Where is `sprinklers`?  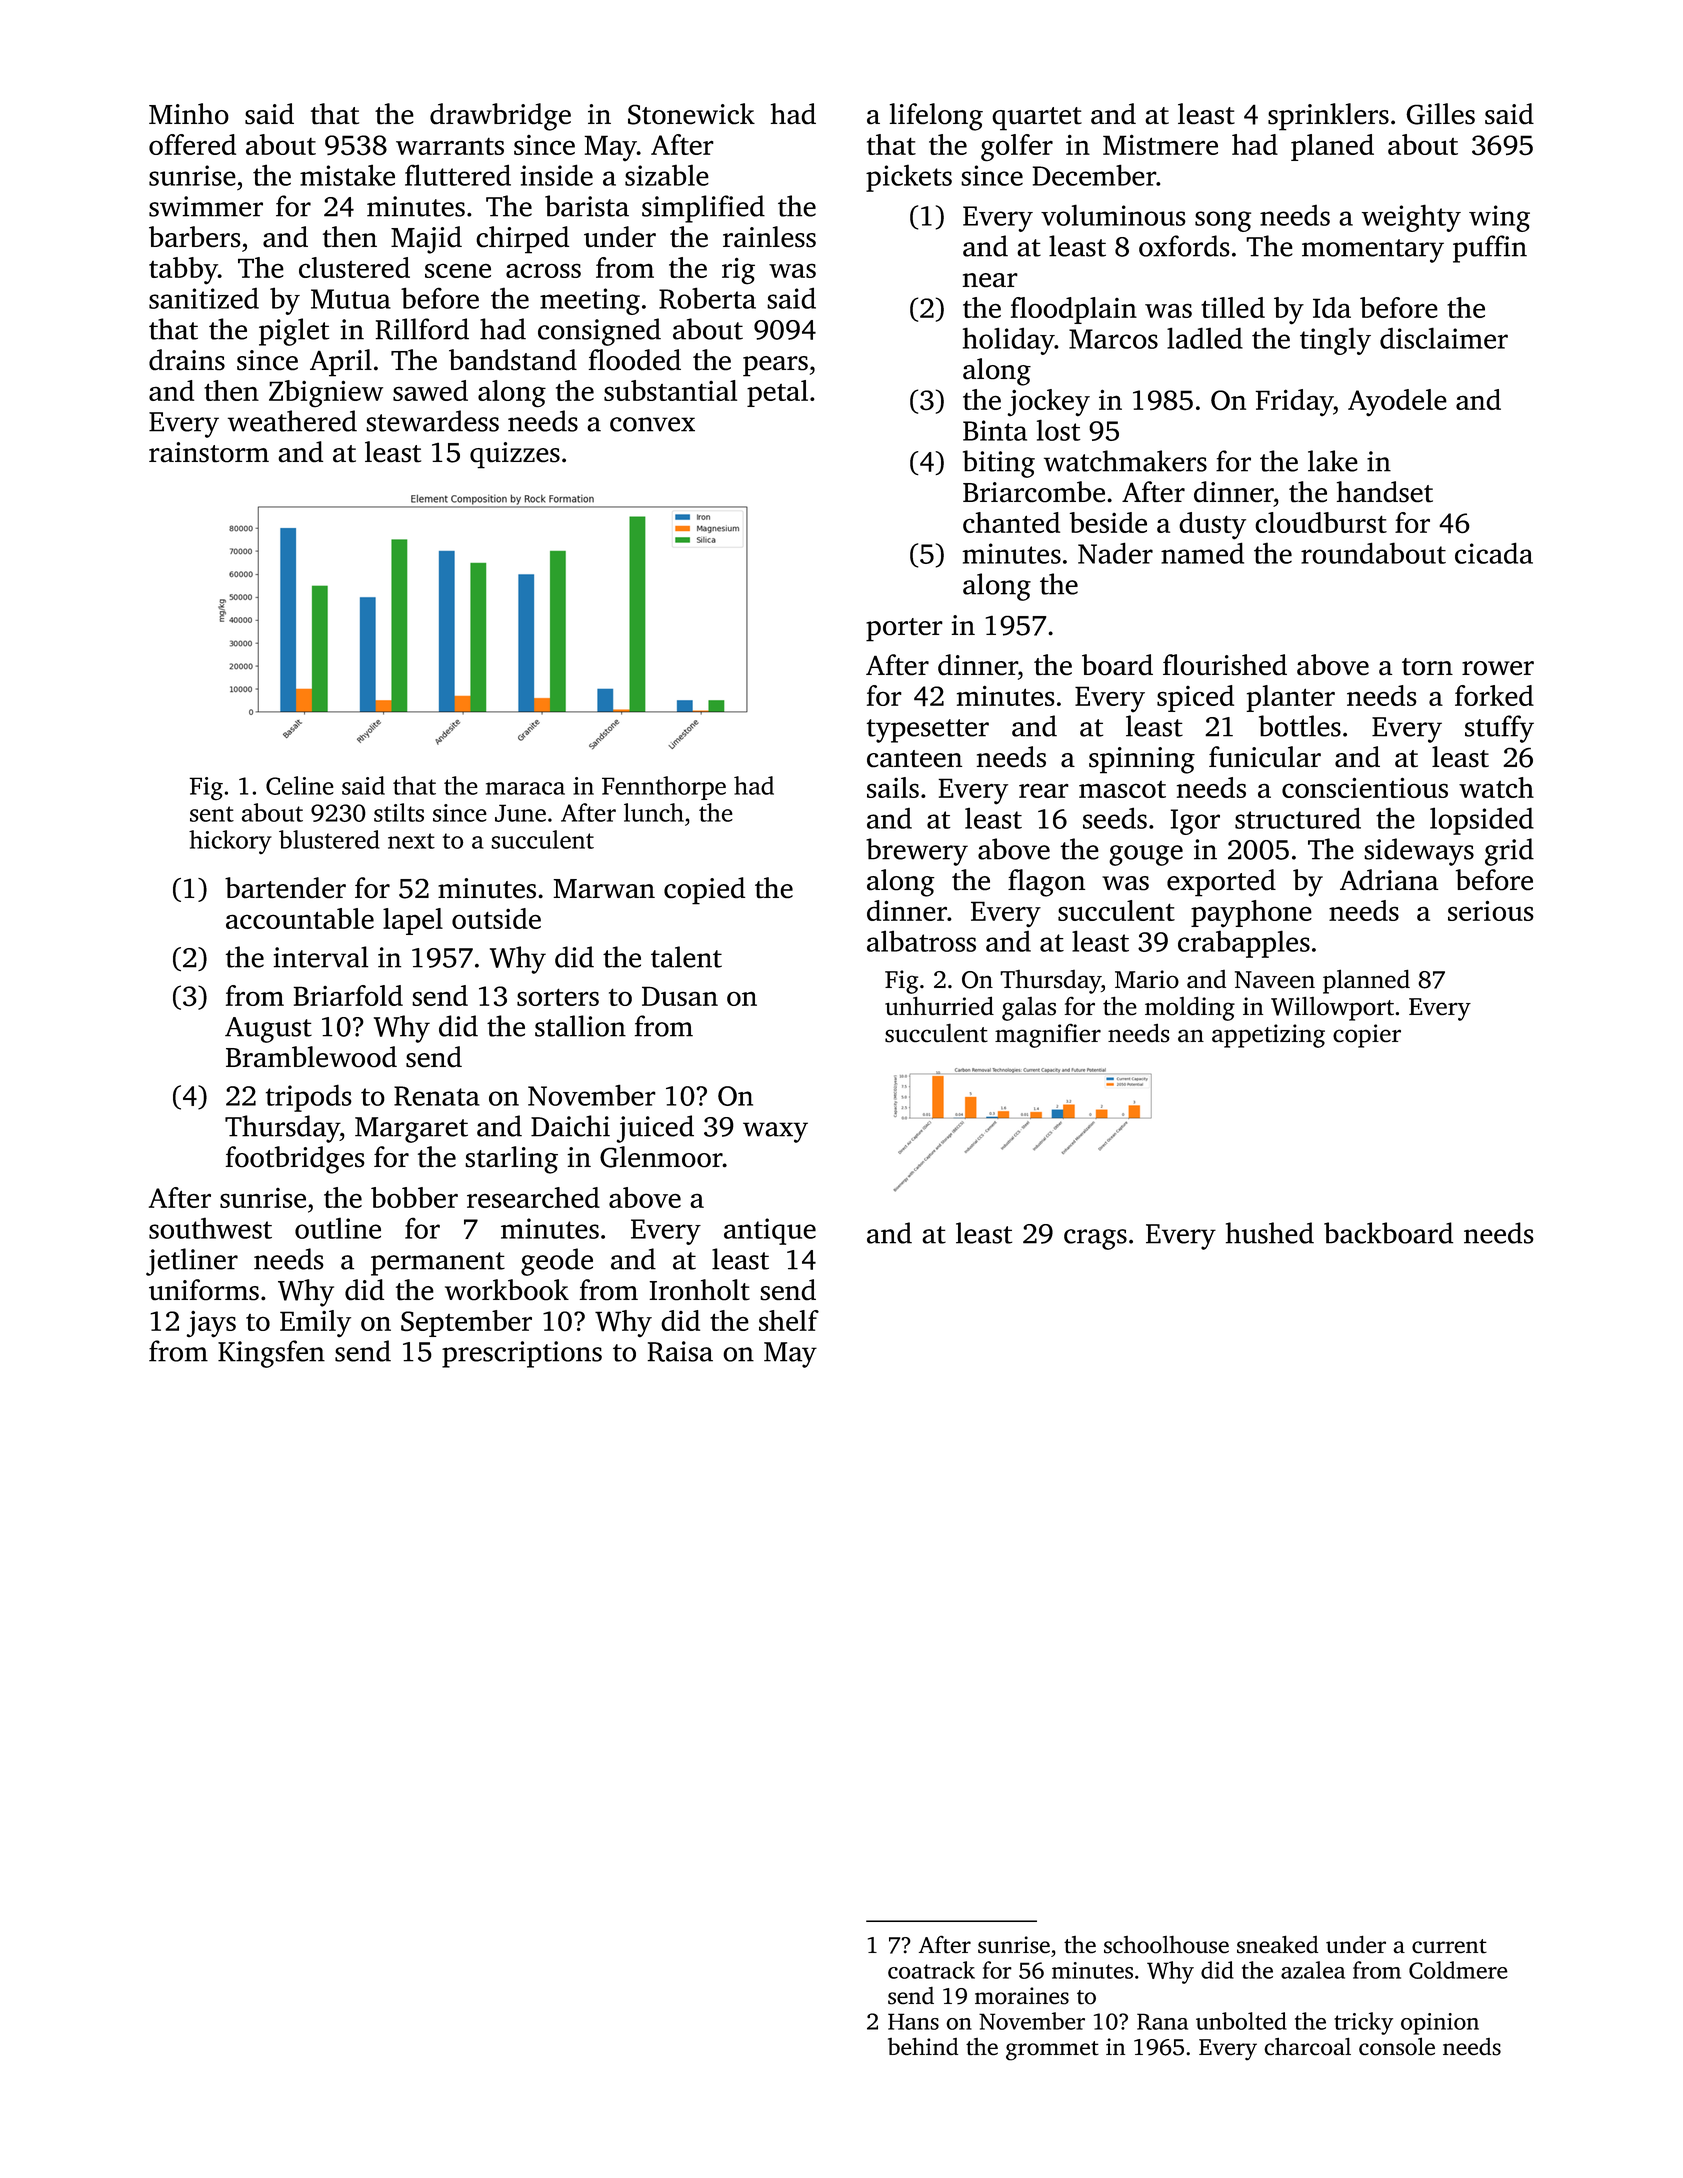
sprinklers is located at coordinates (1328, 117).
